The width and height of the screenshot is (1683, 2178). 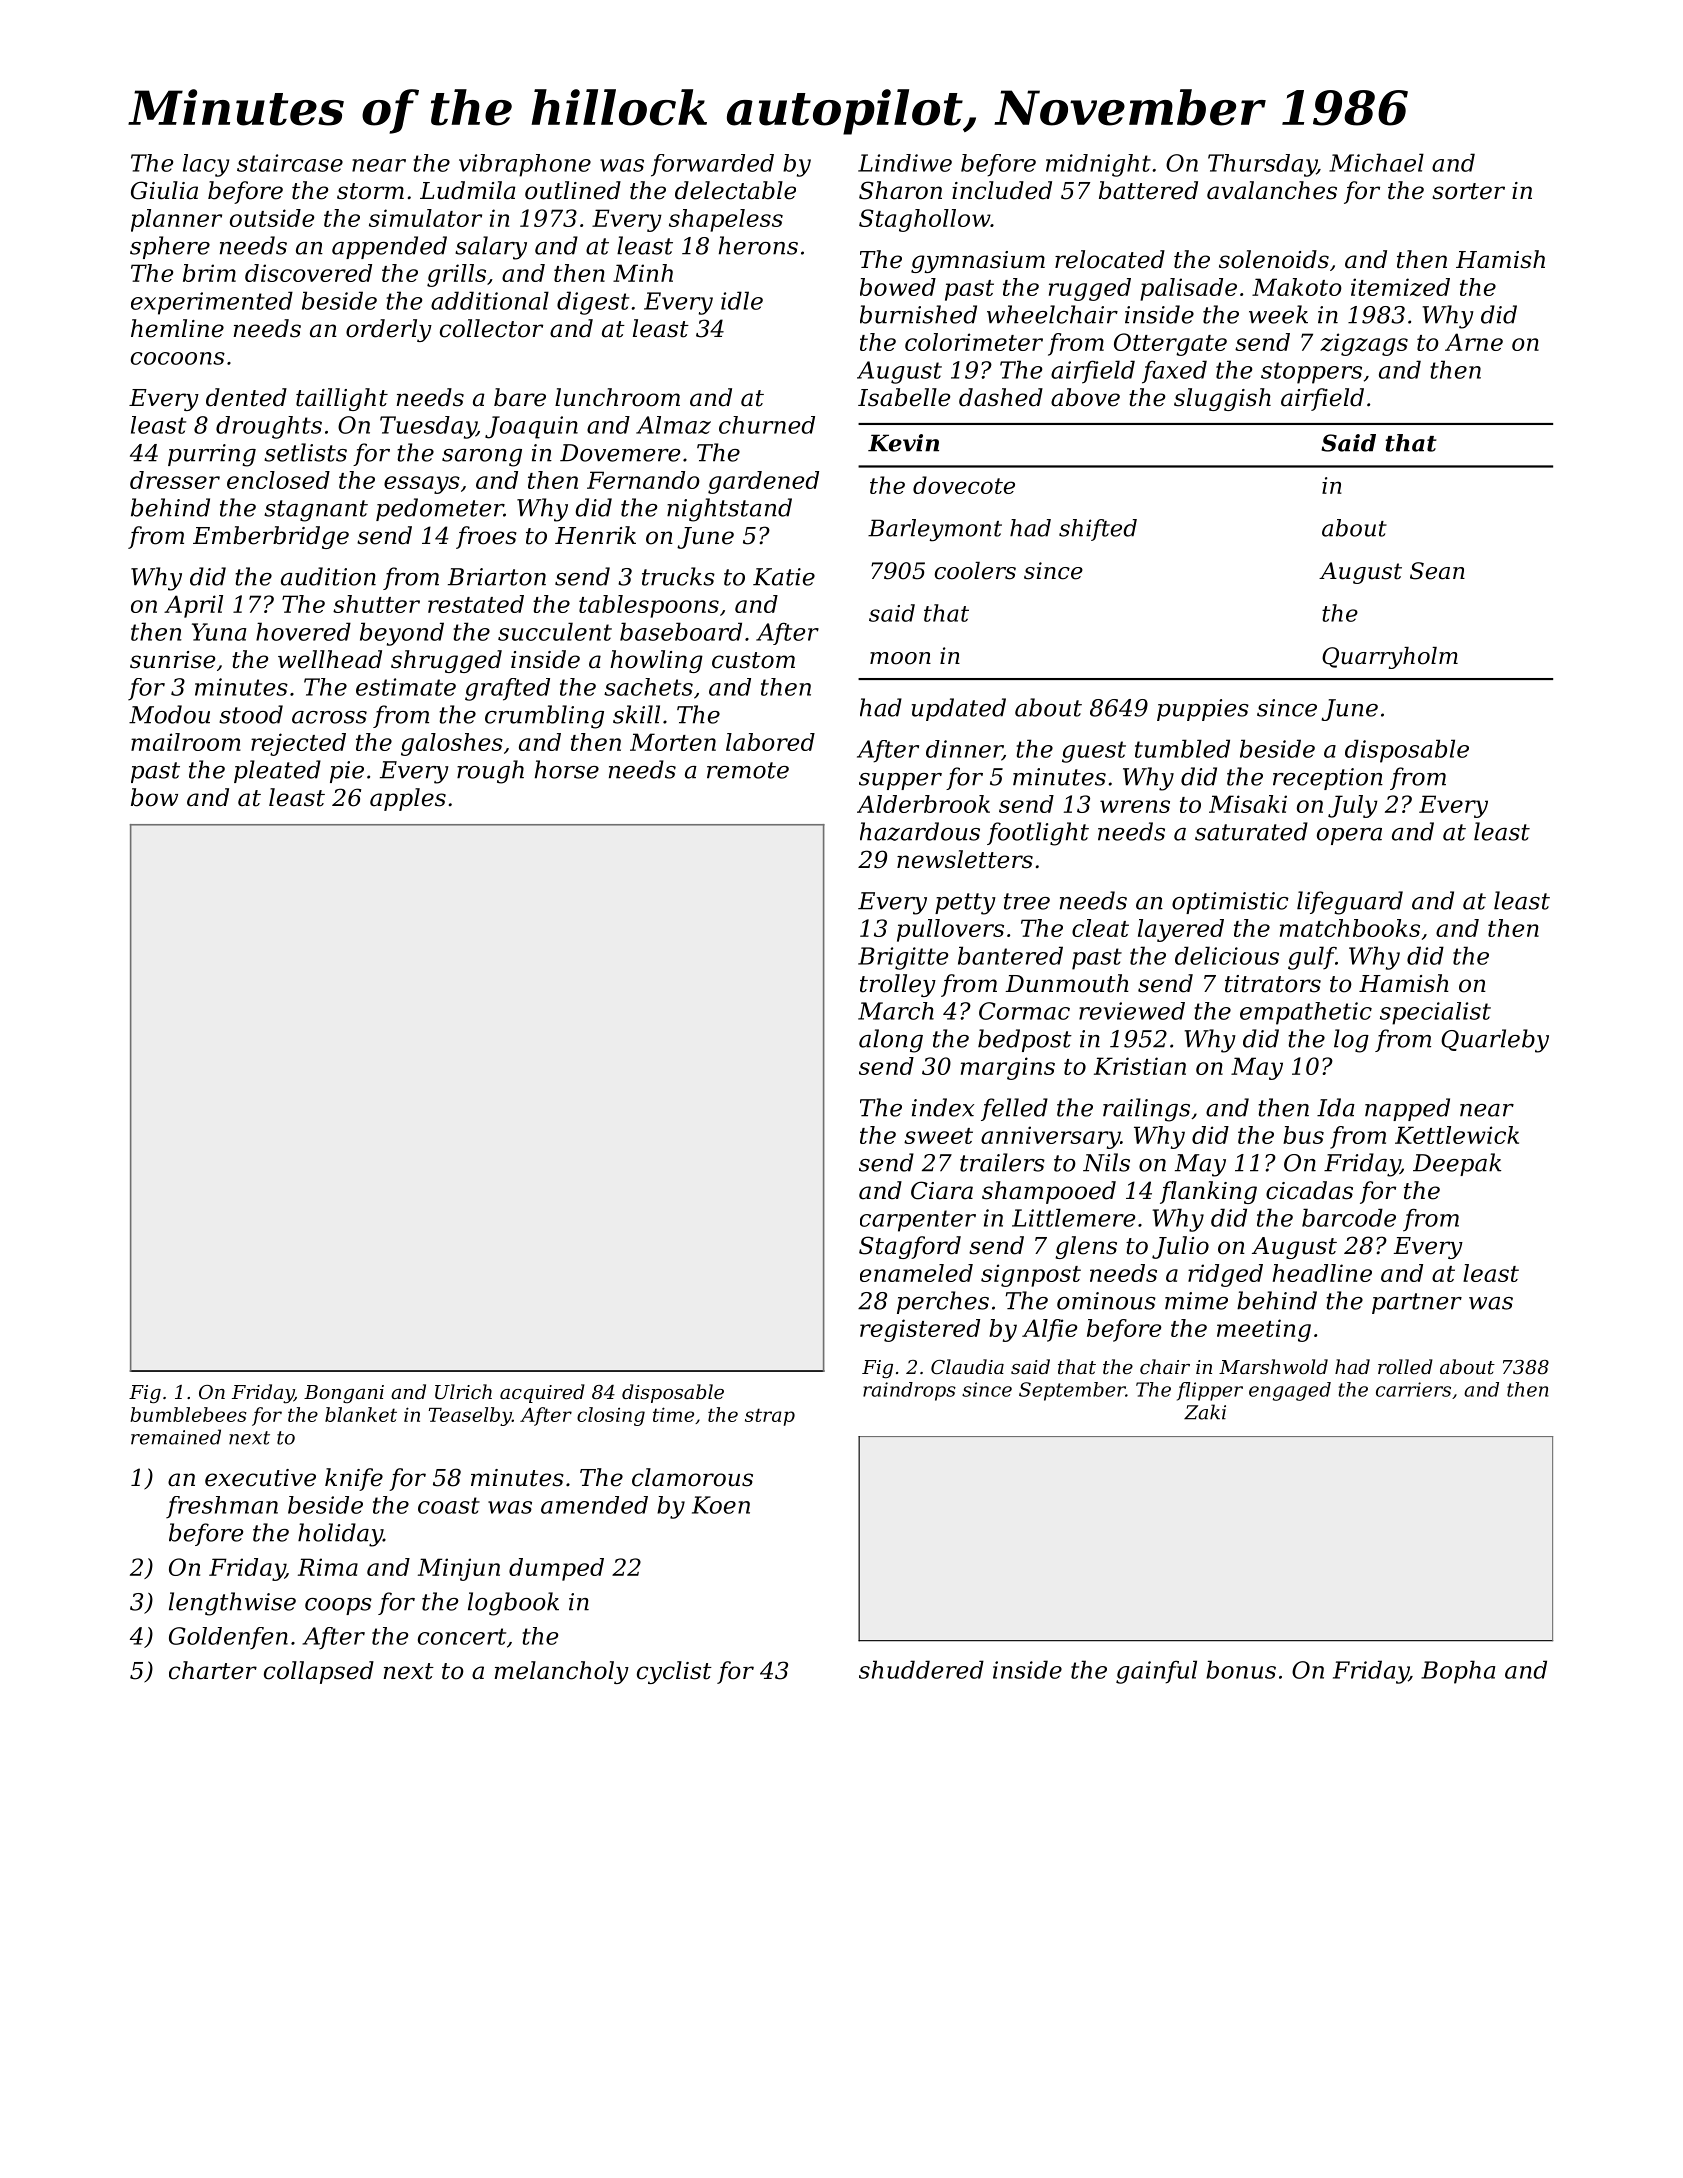 I want to click on Koen, so click(x=721, y=1505).
